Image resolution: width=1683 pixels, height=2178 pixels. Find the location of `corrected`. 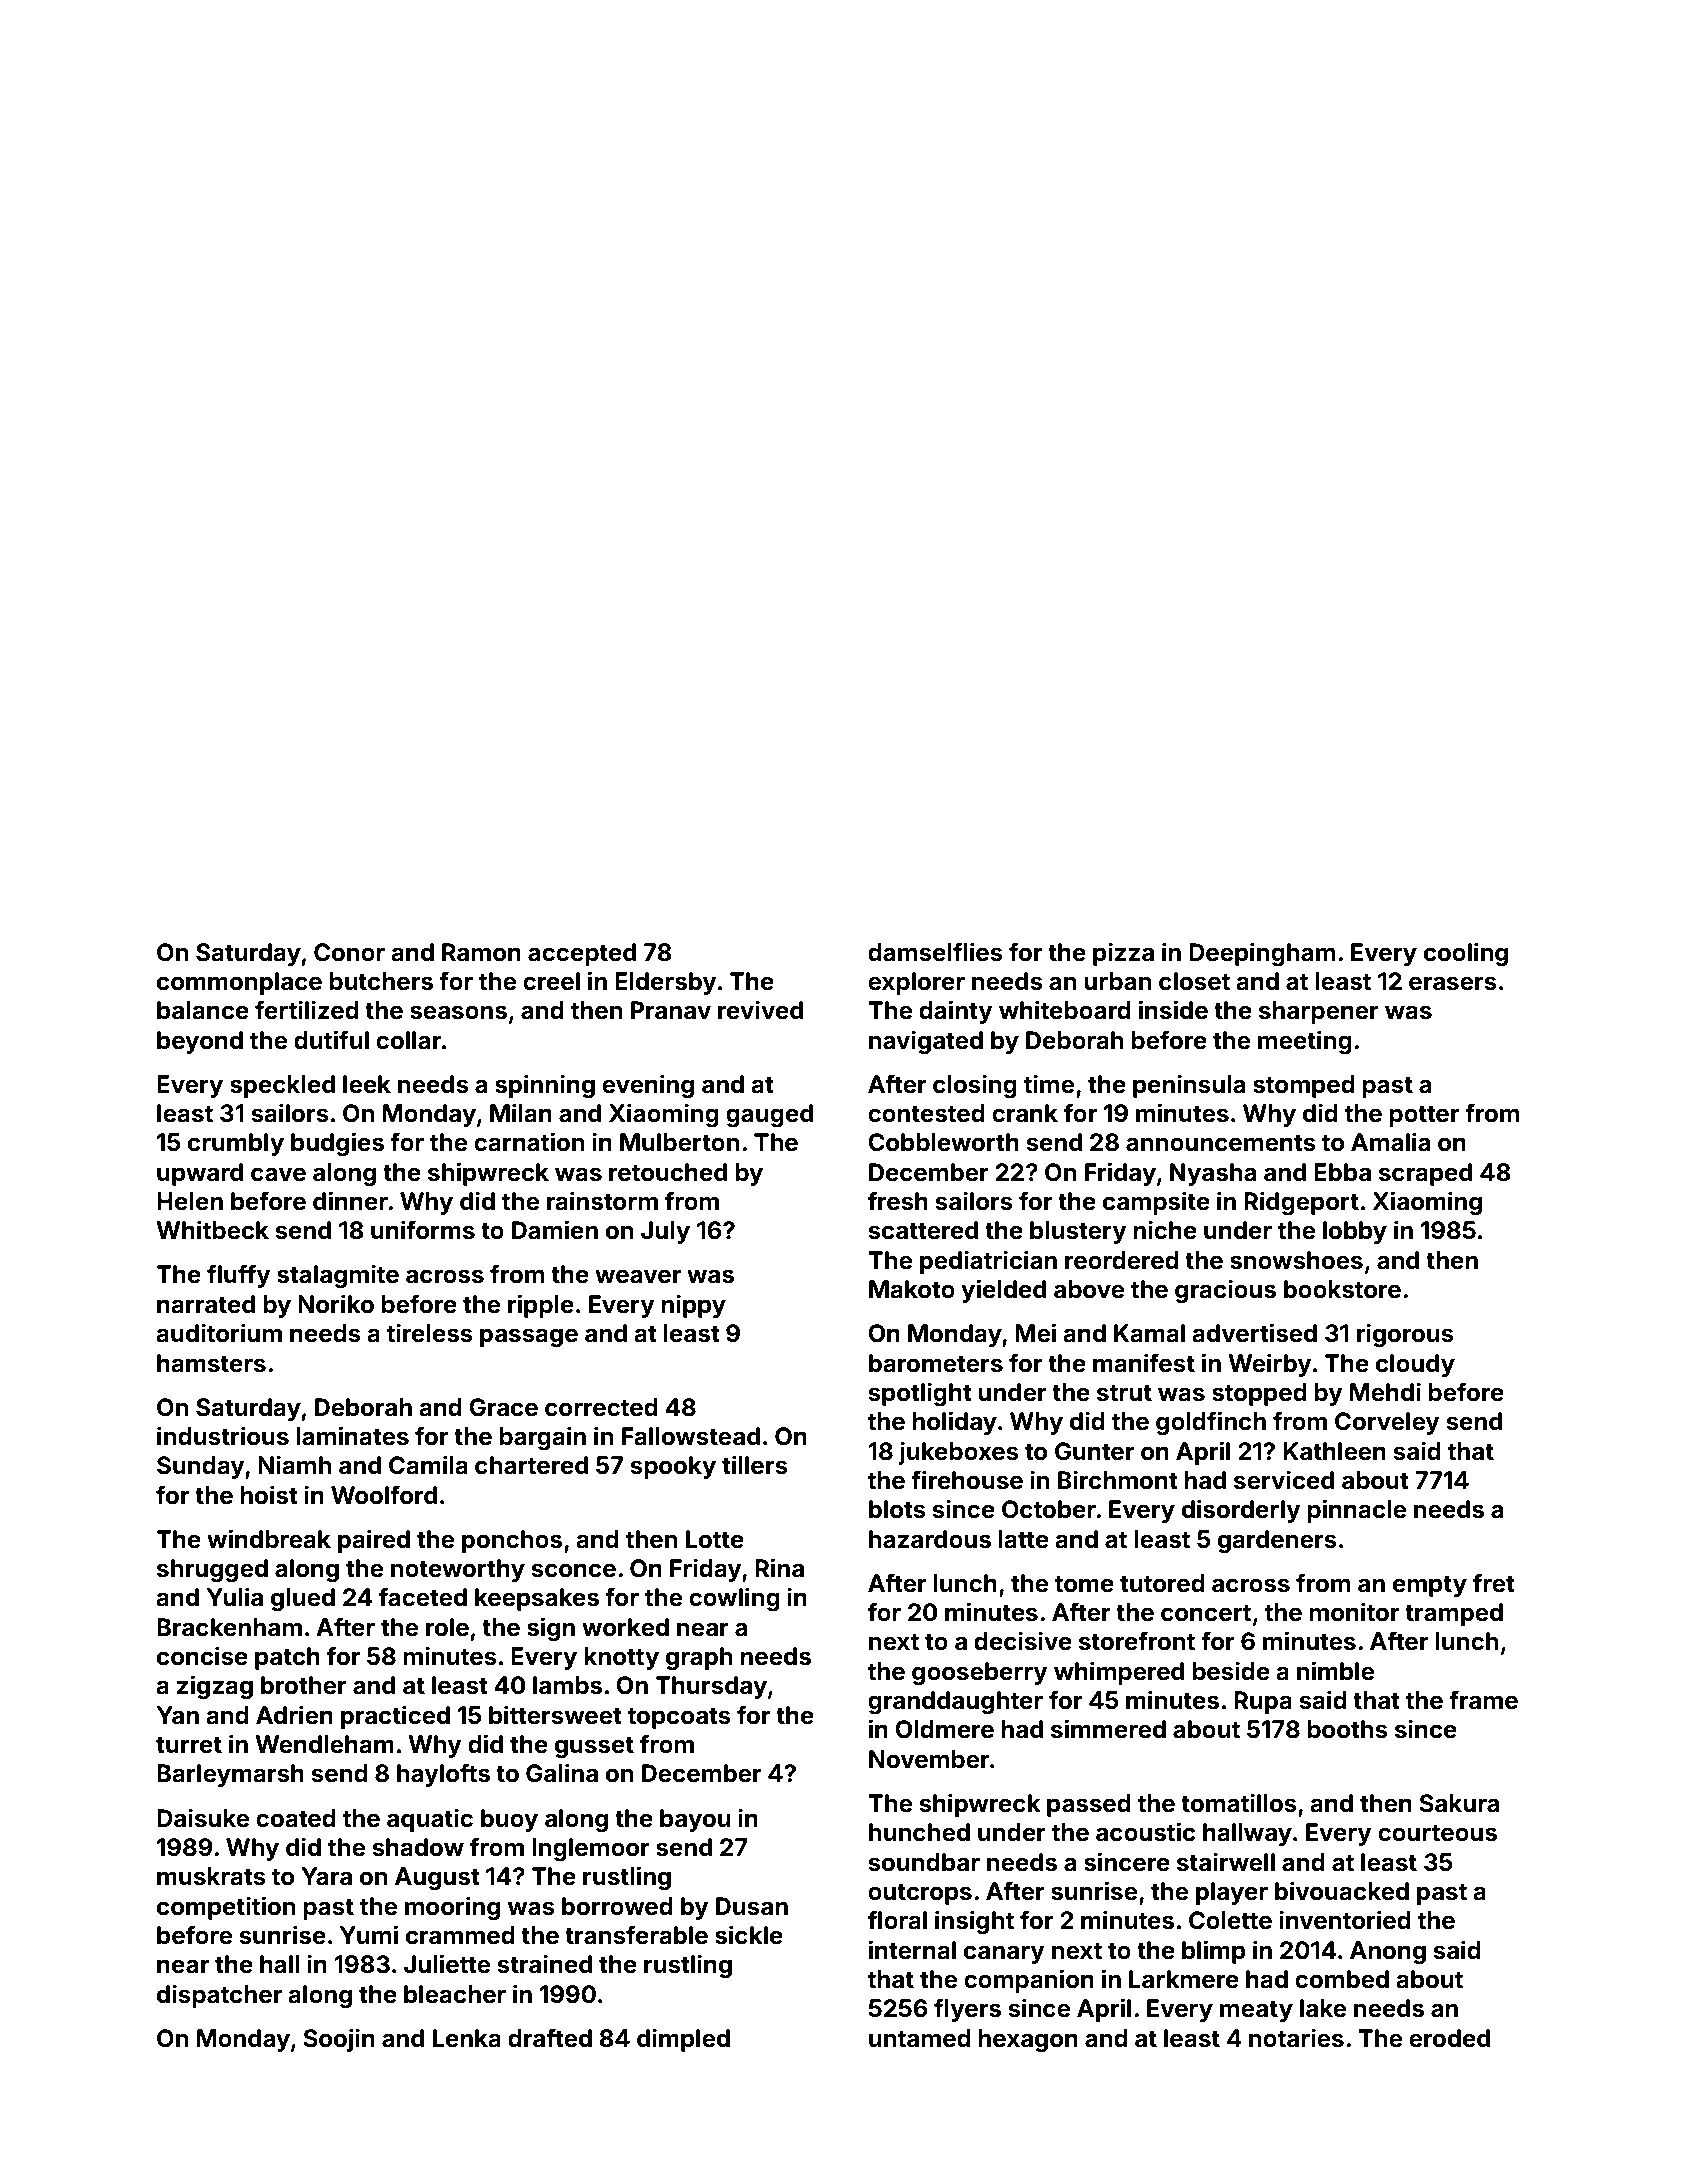

corrected is located at coordinates (601, 1407).
